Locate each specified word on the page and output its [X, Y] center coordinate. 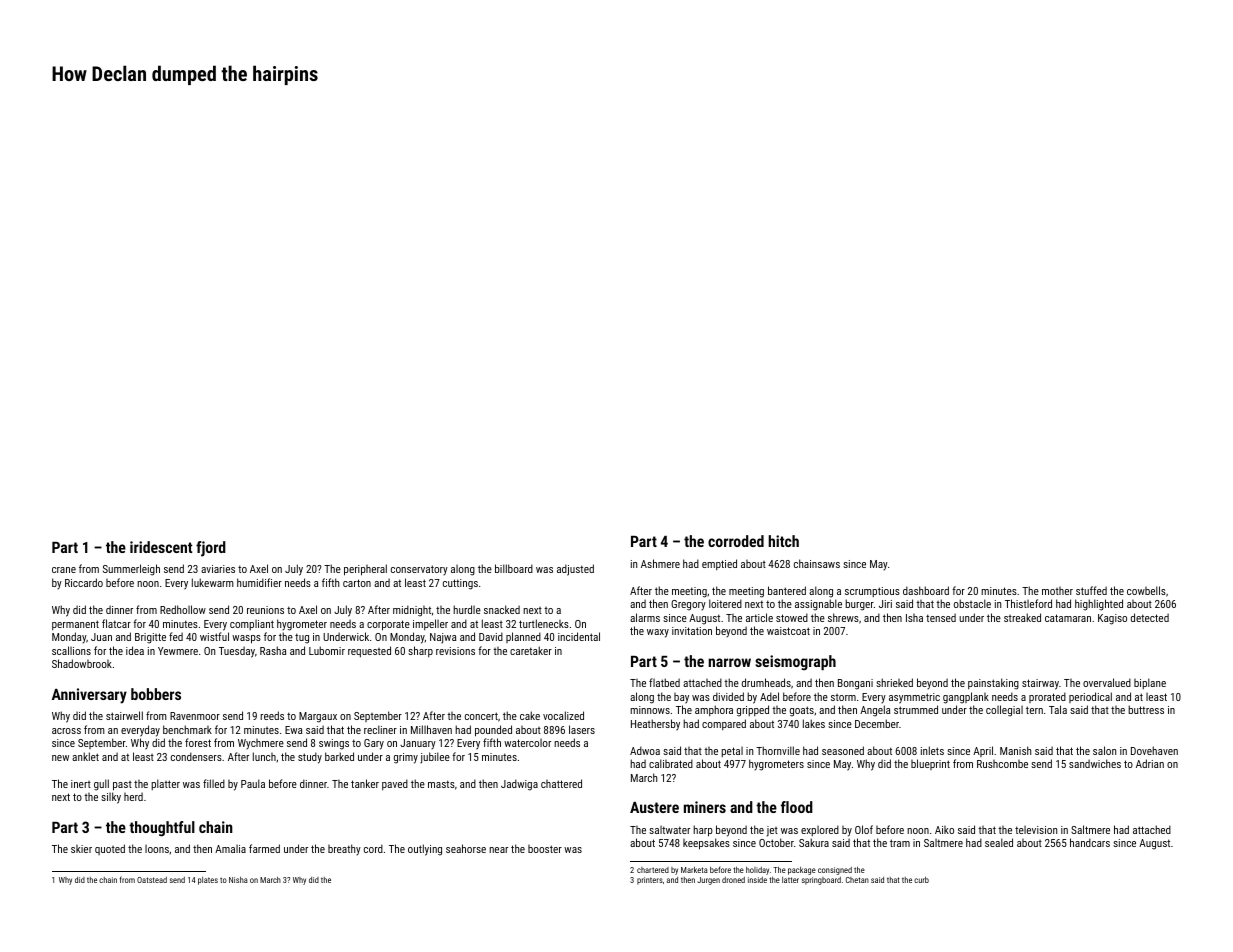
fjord [211, 549]
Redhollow [183, 609]
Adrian [1150, 763]
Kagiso [1112, 619]
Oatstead [152, 880]
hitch [783, 541]
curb [921, 880]
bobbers [156, 694]
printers [650, 881]
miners [705, 807]
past [122, 786]
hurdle [467, 609]
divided [728, 696]
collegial [1004, 711]
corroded [736, 541]
